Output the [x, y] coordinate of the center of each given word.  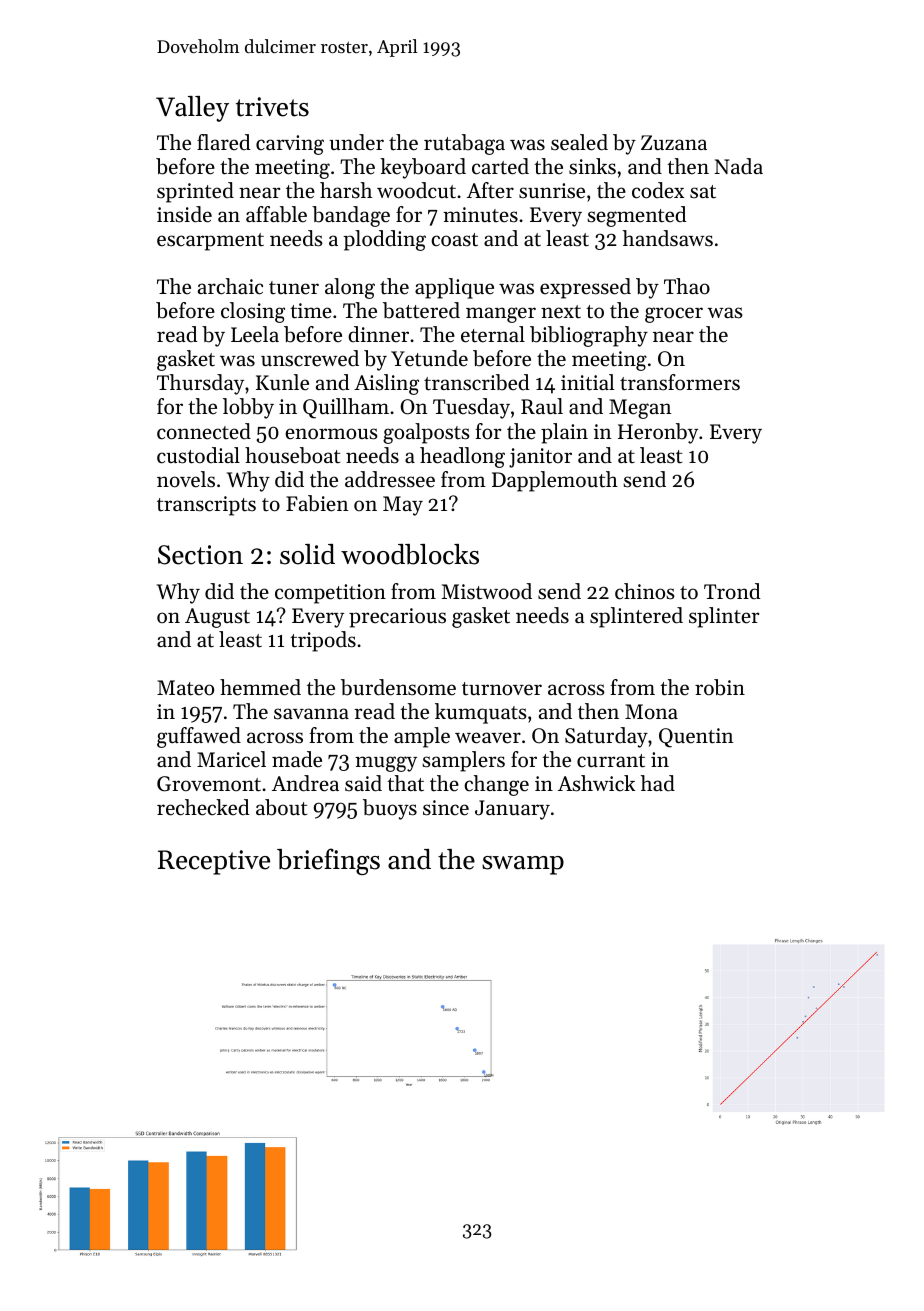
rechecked [203, 807]
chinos [645, 591]
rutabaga [464, 144]
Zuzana [674, 142]
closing [253, 312]
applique [454, 288]
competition [330, 594]
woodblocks [410, 554]
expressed [585, 288]
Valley [192, 109]
